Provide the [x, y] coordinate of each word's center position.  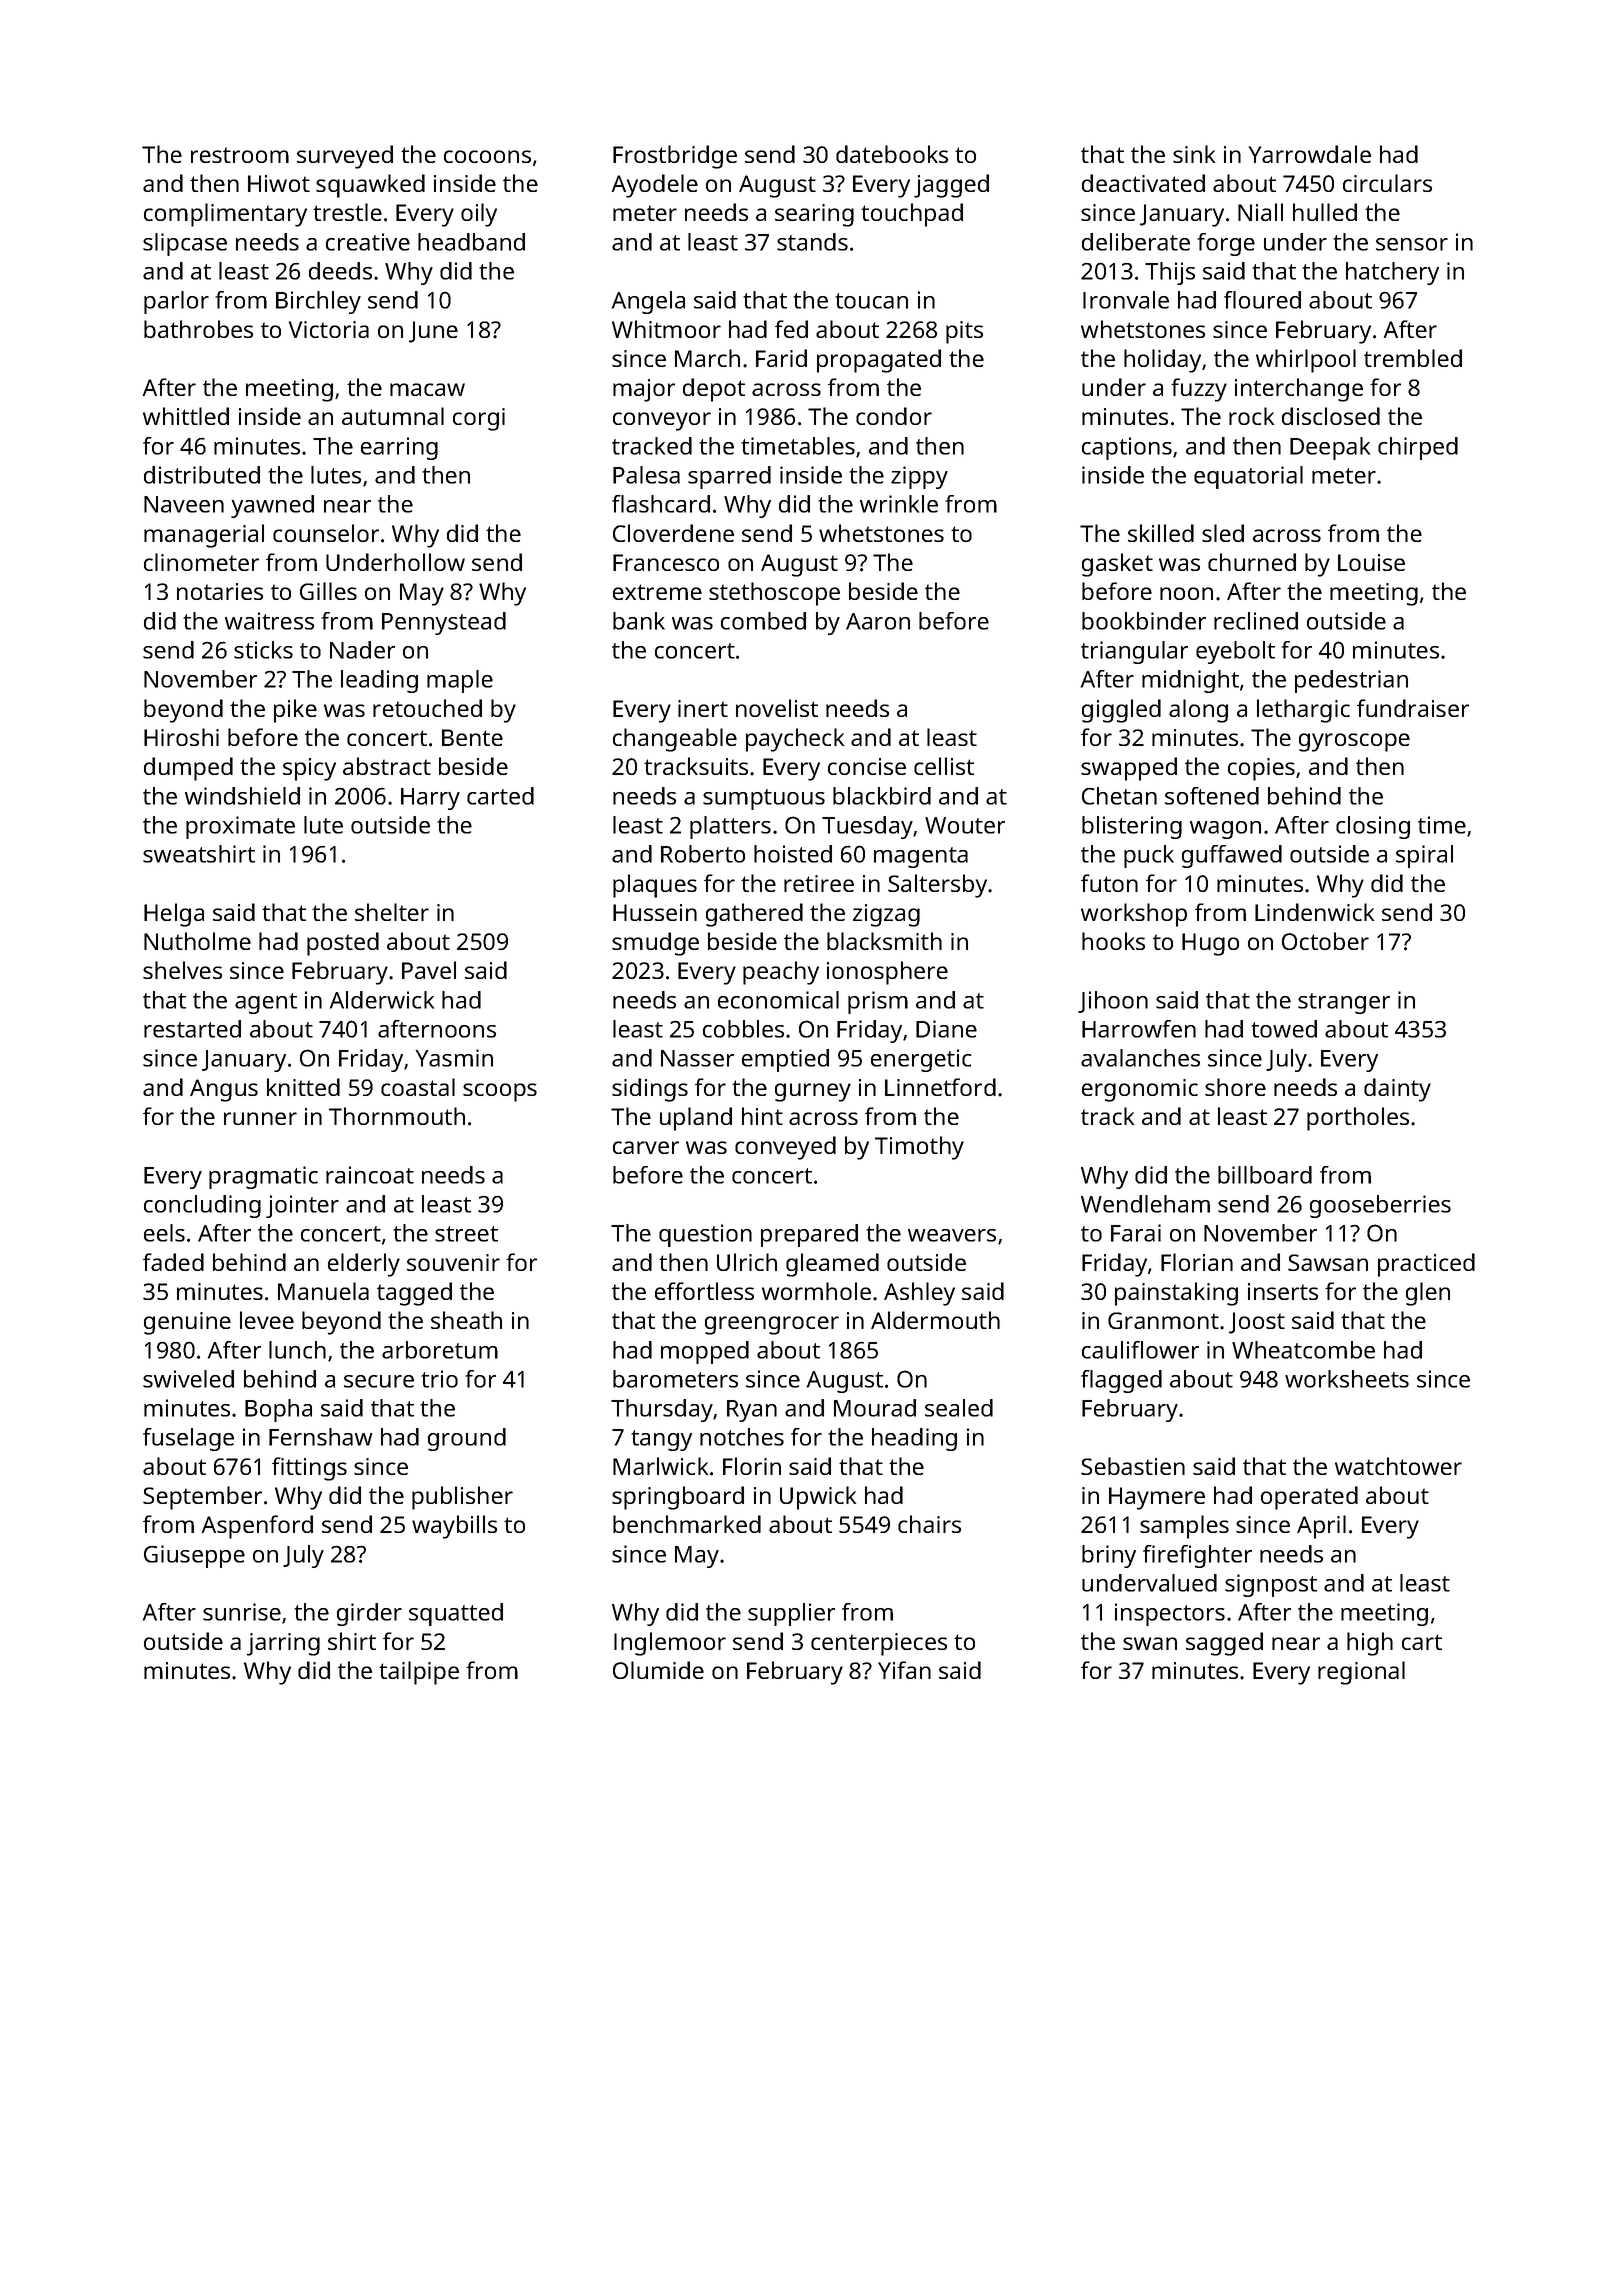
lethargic [1303, 711]
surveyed [345, 157]
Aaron [878, 621]
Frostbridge [675, 157]
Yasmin [454, 1058]
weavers [952, 1235]
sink [1194, 154]
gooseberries [1380, 1206]
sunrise [242, 1612]
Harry [430, 799]
